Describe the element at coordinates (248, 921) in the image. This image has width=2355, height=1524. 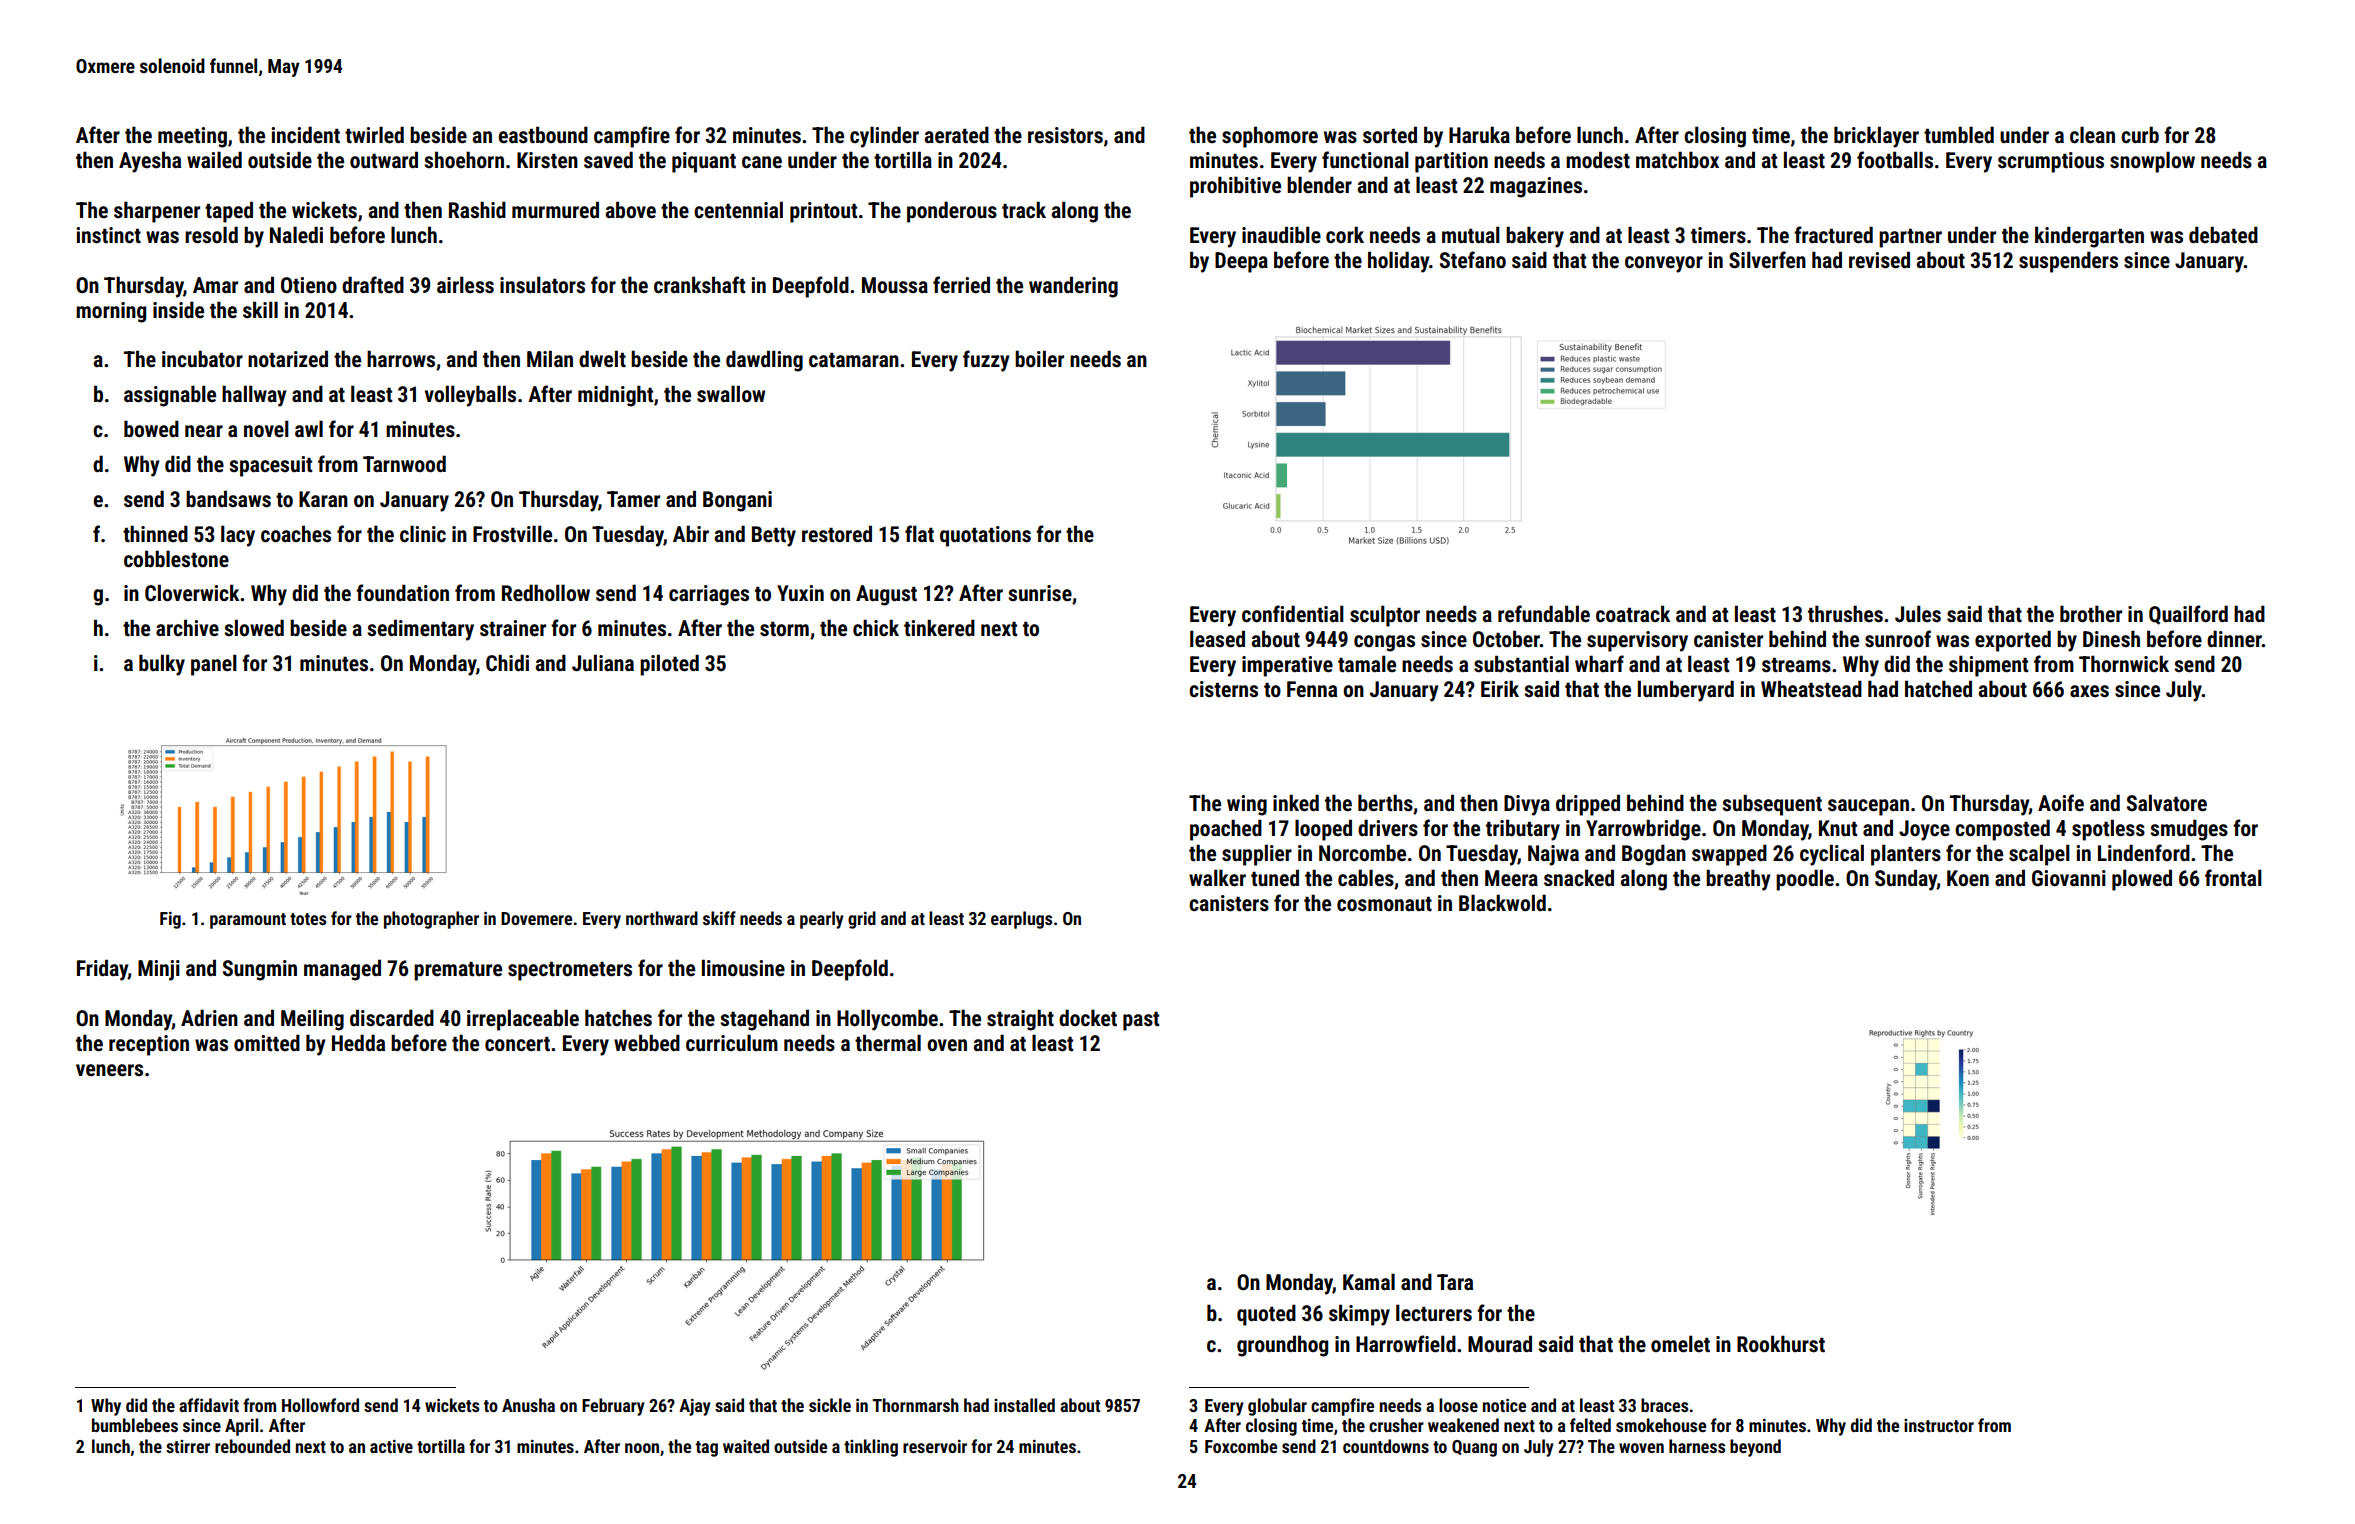
I see `paramount` at that location.
